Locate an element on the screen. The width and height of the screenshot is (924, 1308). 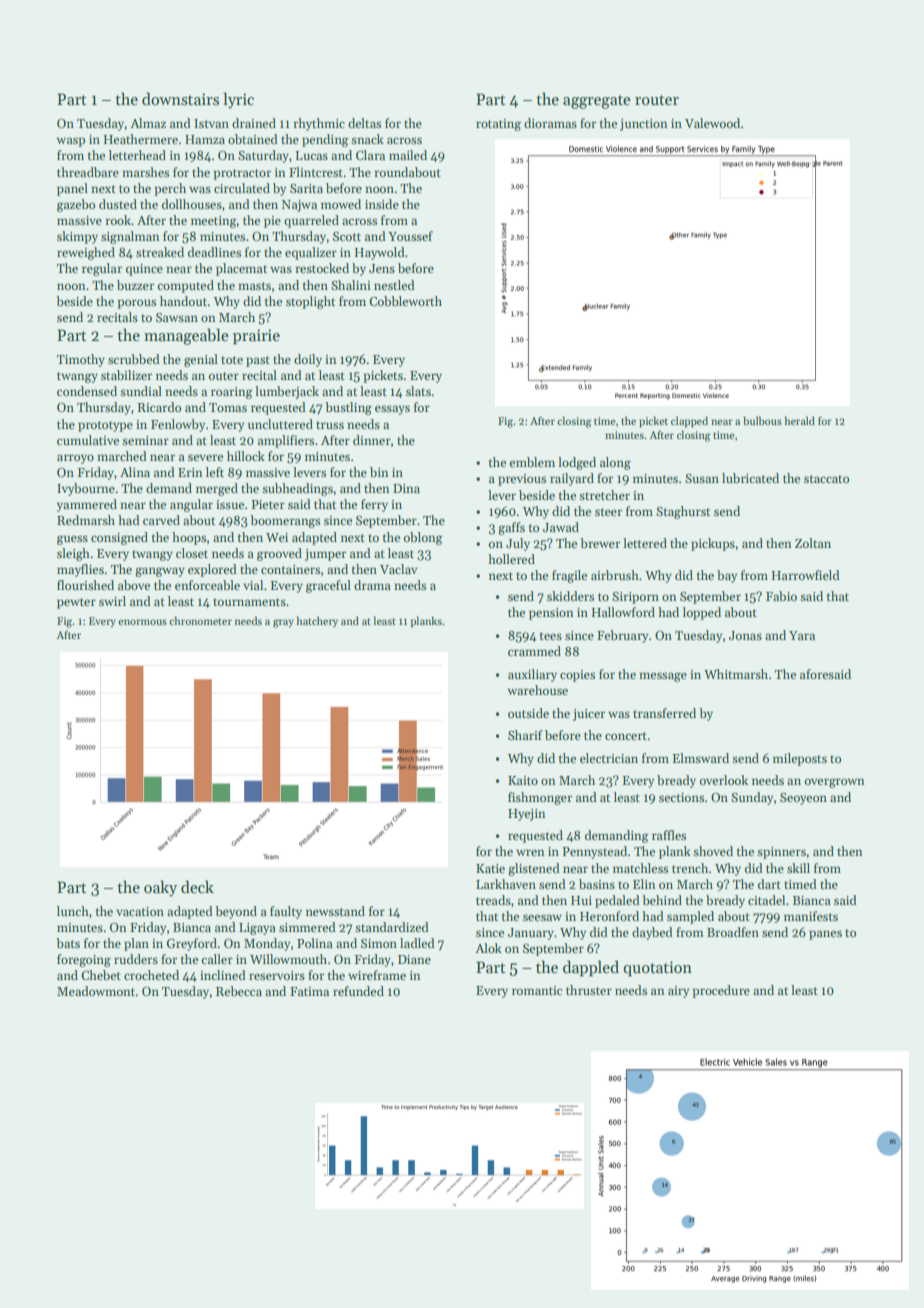
Flintcrest is located at coordinates (316, 172).
